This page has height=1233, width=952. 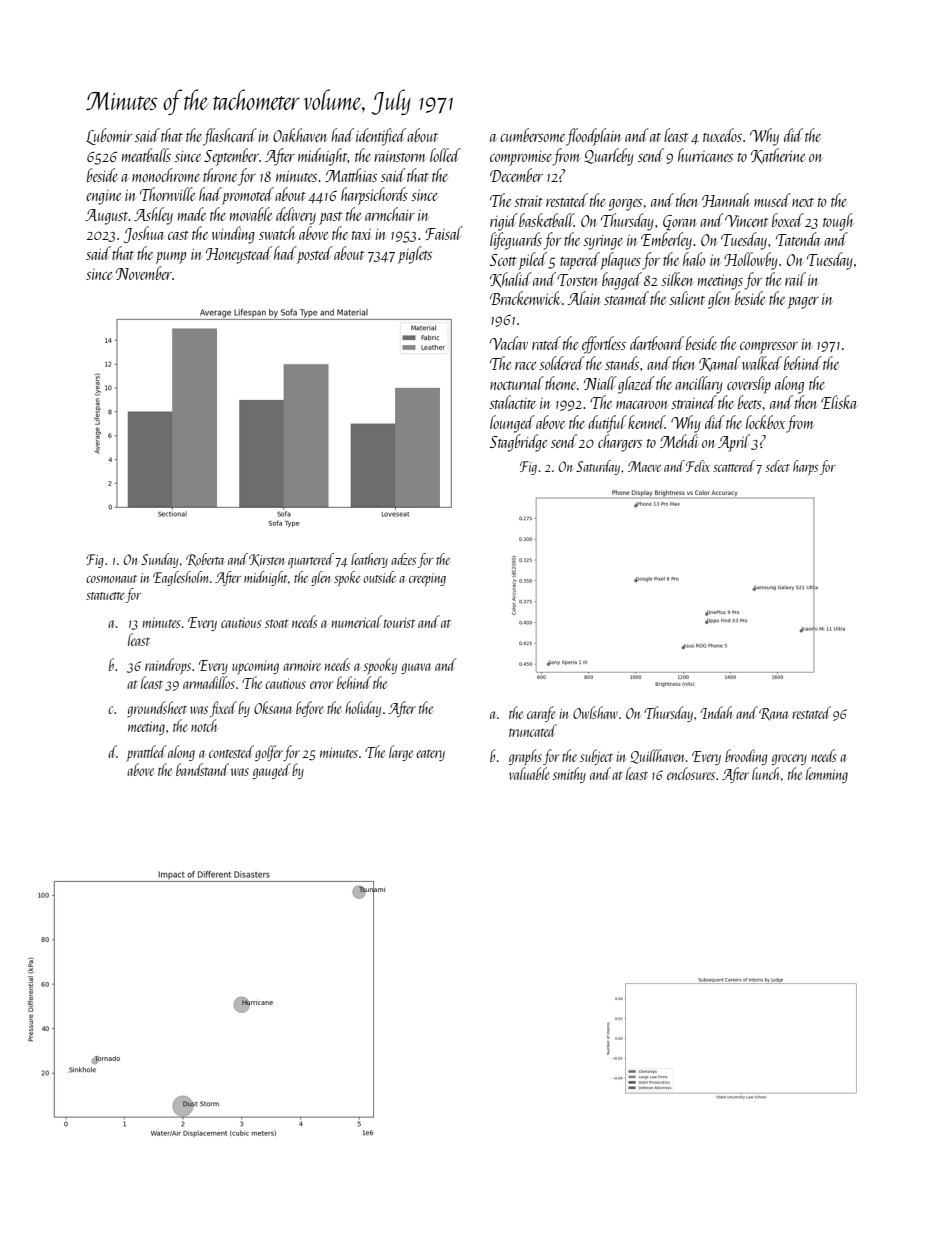 What do you see at coordinates (521, 158) in the page?
I see `compromise` at bounding box center [521, 158].
